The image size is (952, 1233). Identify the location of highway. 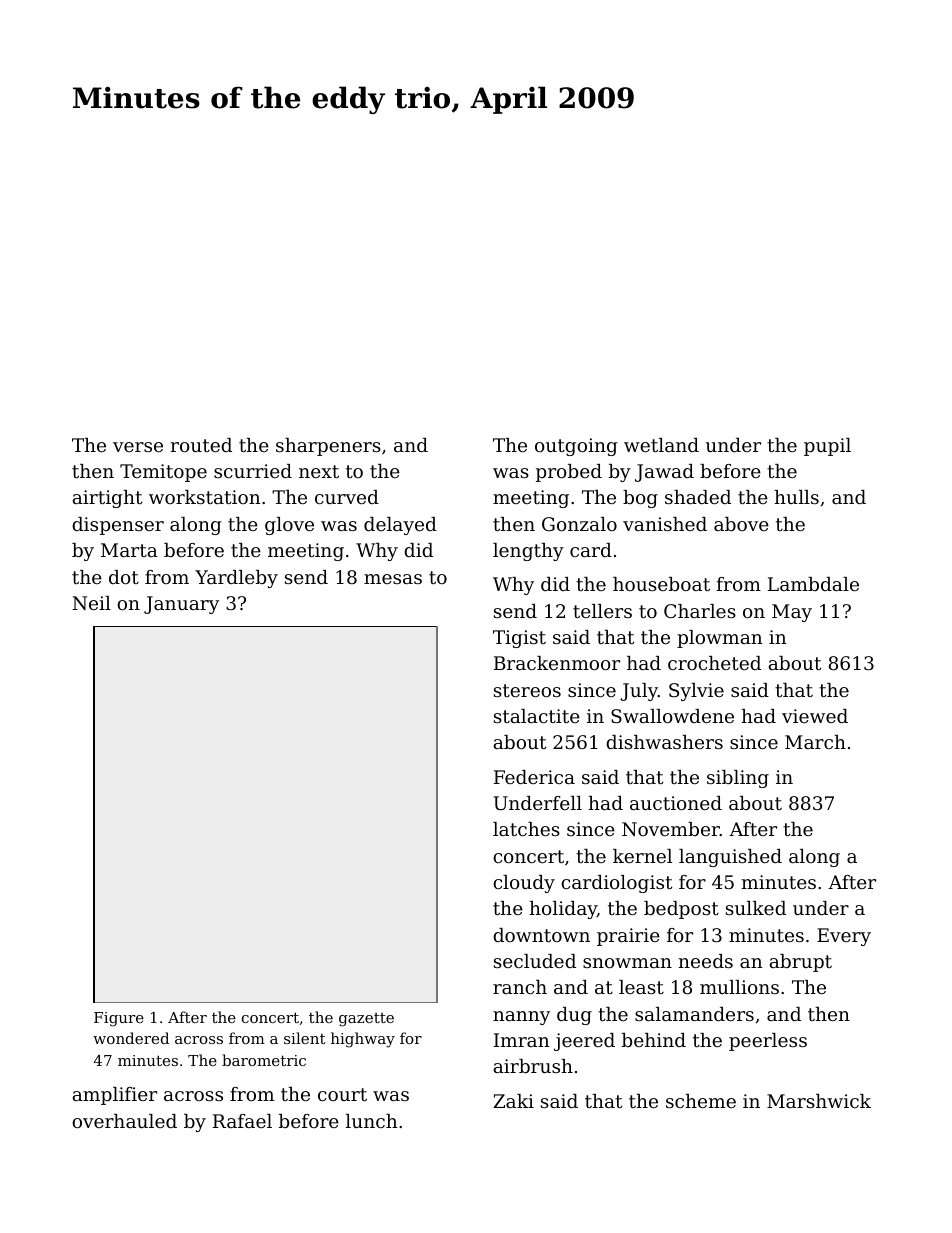
(363, 1040).
